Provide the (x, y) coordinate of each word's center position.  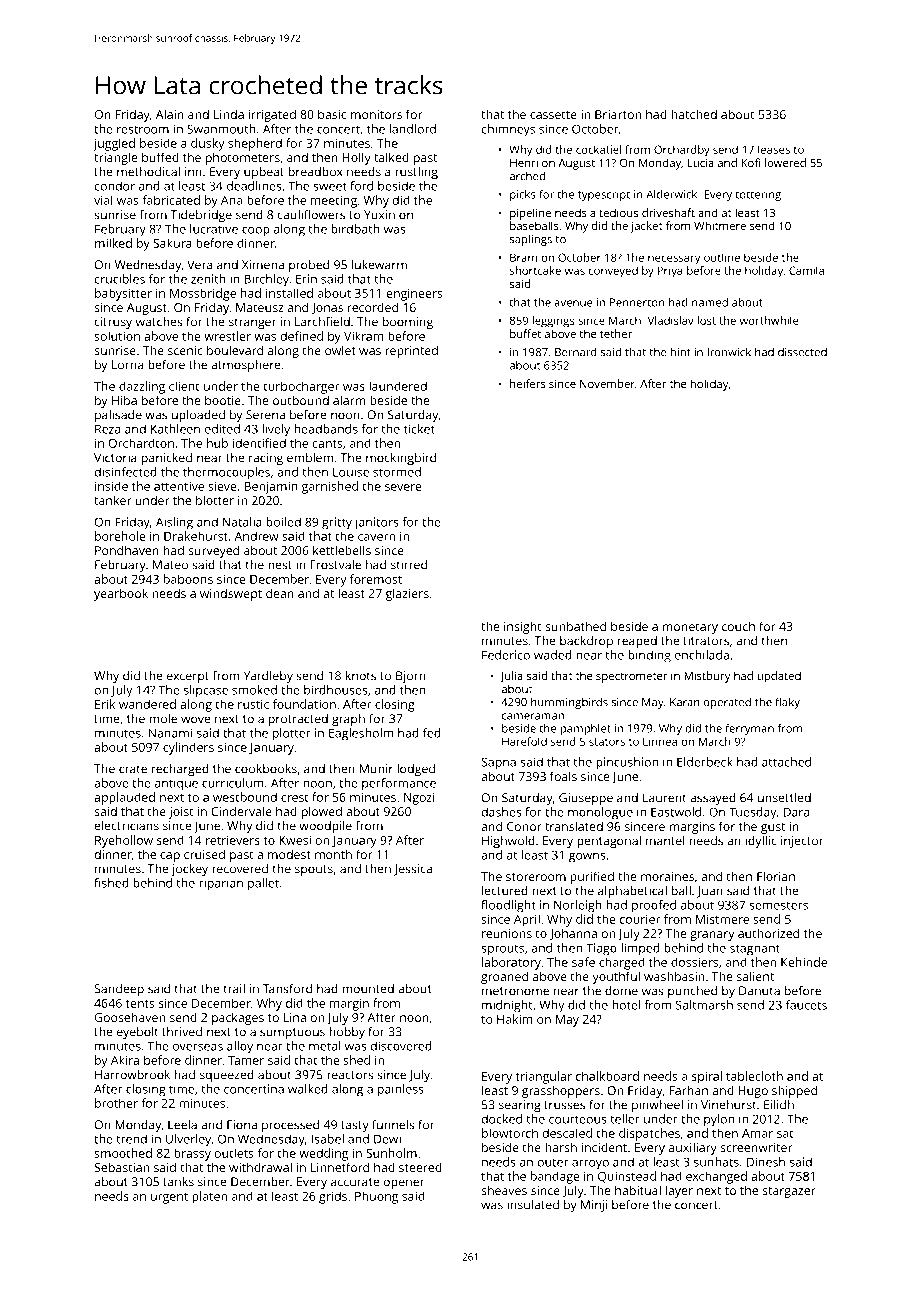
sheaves (504, 1190)
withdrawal (260, 1167)
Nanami (170, 733)
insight (523, 627)
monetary (690, 628)
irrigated (272, 115)
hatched (694, 114)
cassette (553, 115)
